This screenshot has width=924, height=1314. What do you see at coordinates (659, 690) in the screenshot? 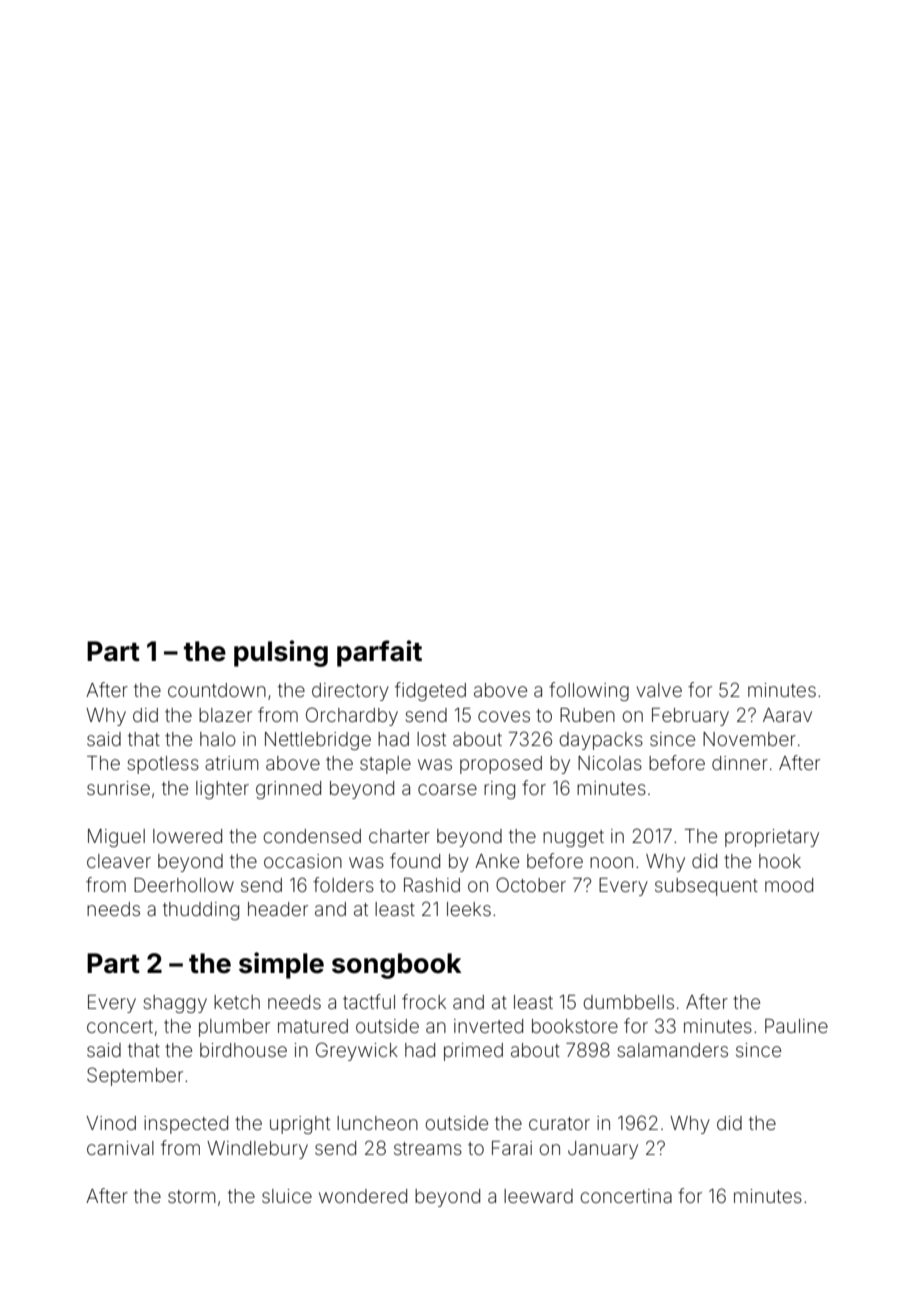
I see `valve` at bounding box center [659, 690].
